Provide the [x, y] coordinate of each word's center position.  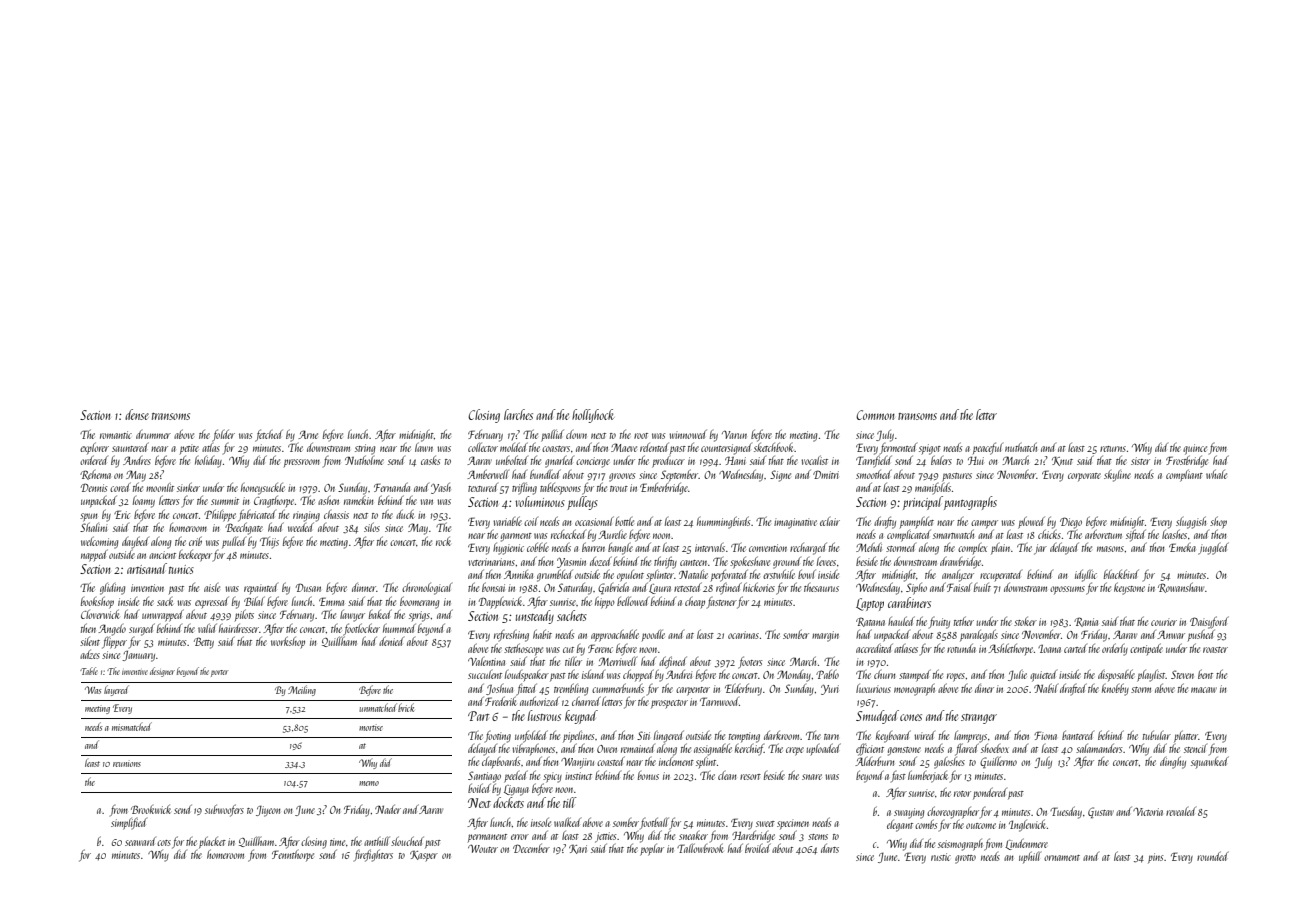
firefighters [373, 855]
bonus [648, 775]
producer [668, 462]
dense [137, 414]
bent [1205, 674]
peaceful [988, 448]
